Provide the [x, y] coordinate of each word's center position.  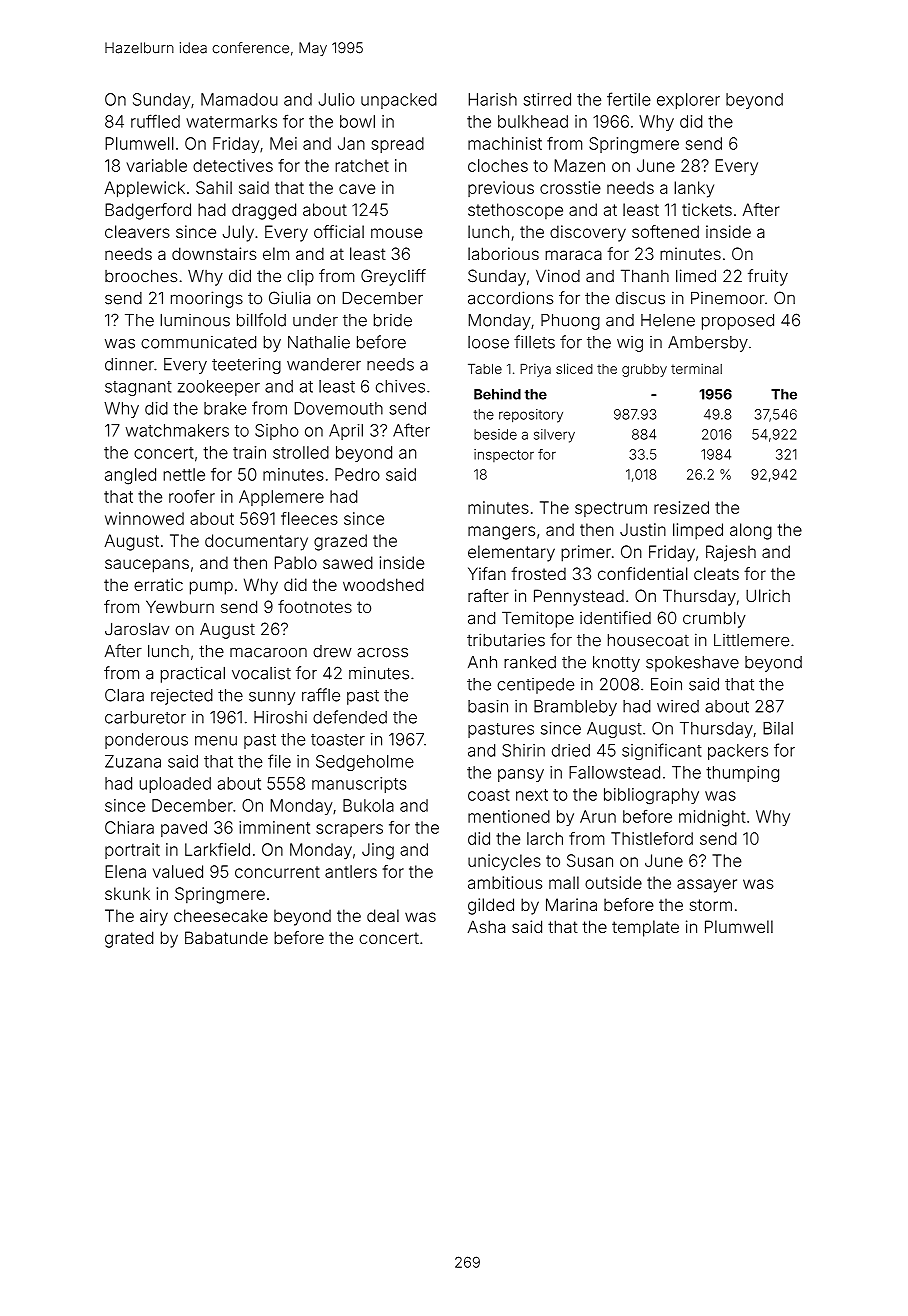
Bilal [778, 728]
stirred [547, 99]
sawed [348, 562]
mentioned [509, 816]
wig [630, 344]
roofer [192, 496]
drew [332, 651]
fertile [629, 99]
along [751, 531]
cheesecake [221, 915]
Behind [497, 394]
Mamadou [239, 99]
